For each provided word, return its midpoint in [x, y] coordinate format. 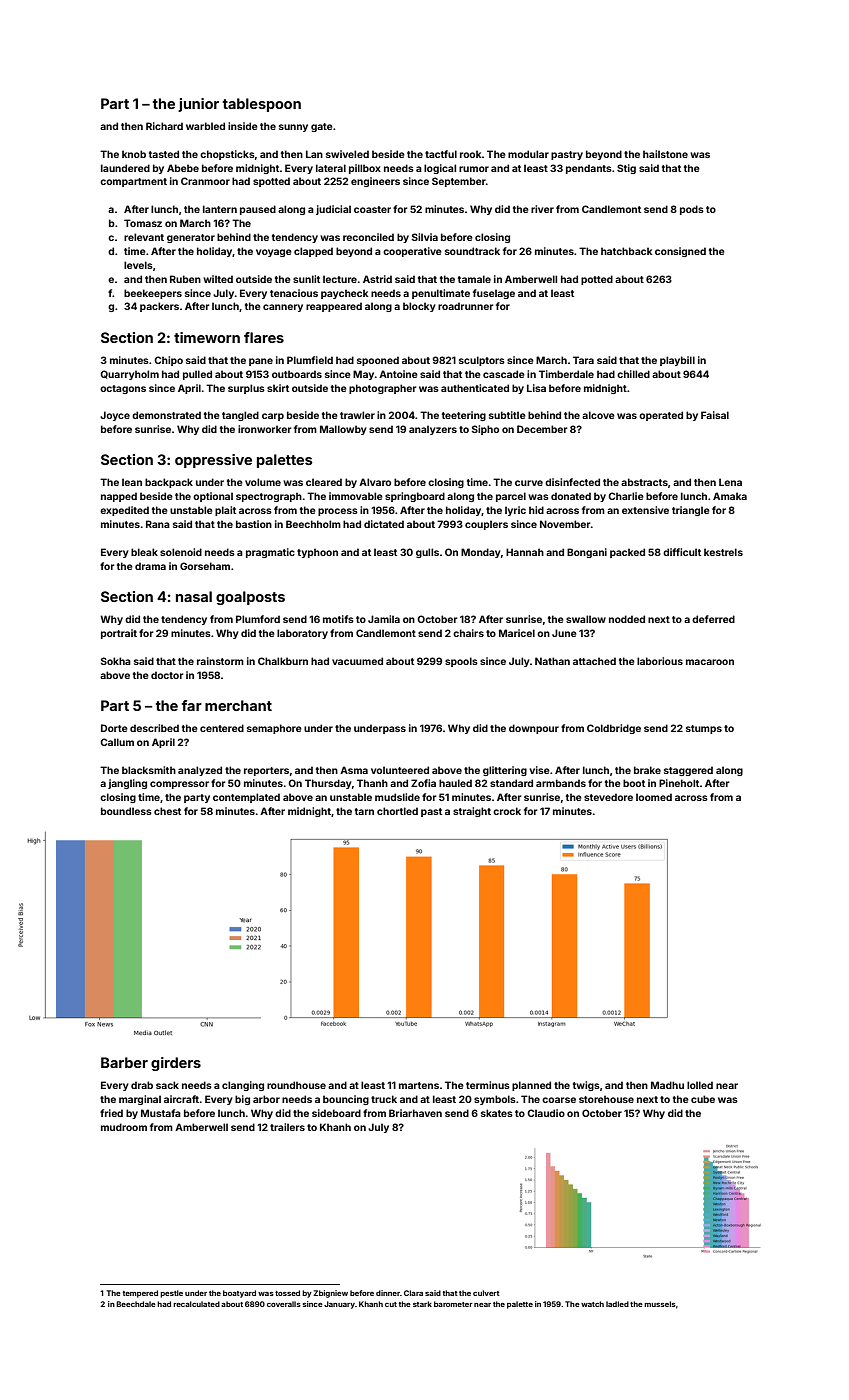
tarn [364, 811]
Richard [164, 126]
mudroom [124, 1127]
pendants [589, 169]
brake [647, 770]
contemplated [246, 798]
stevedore [608, 797]
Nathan [552, 661]
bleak [144, 552]
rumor [474, 169]
